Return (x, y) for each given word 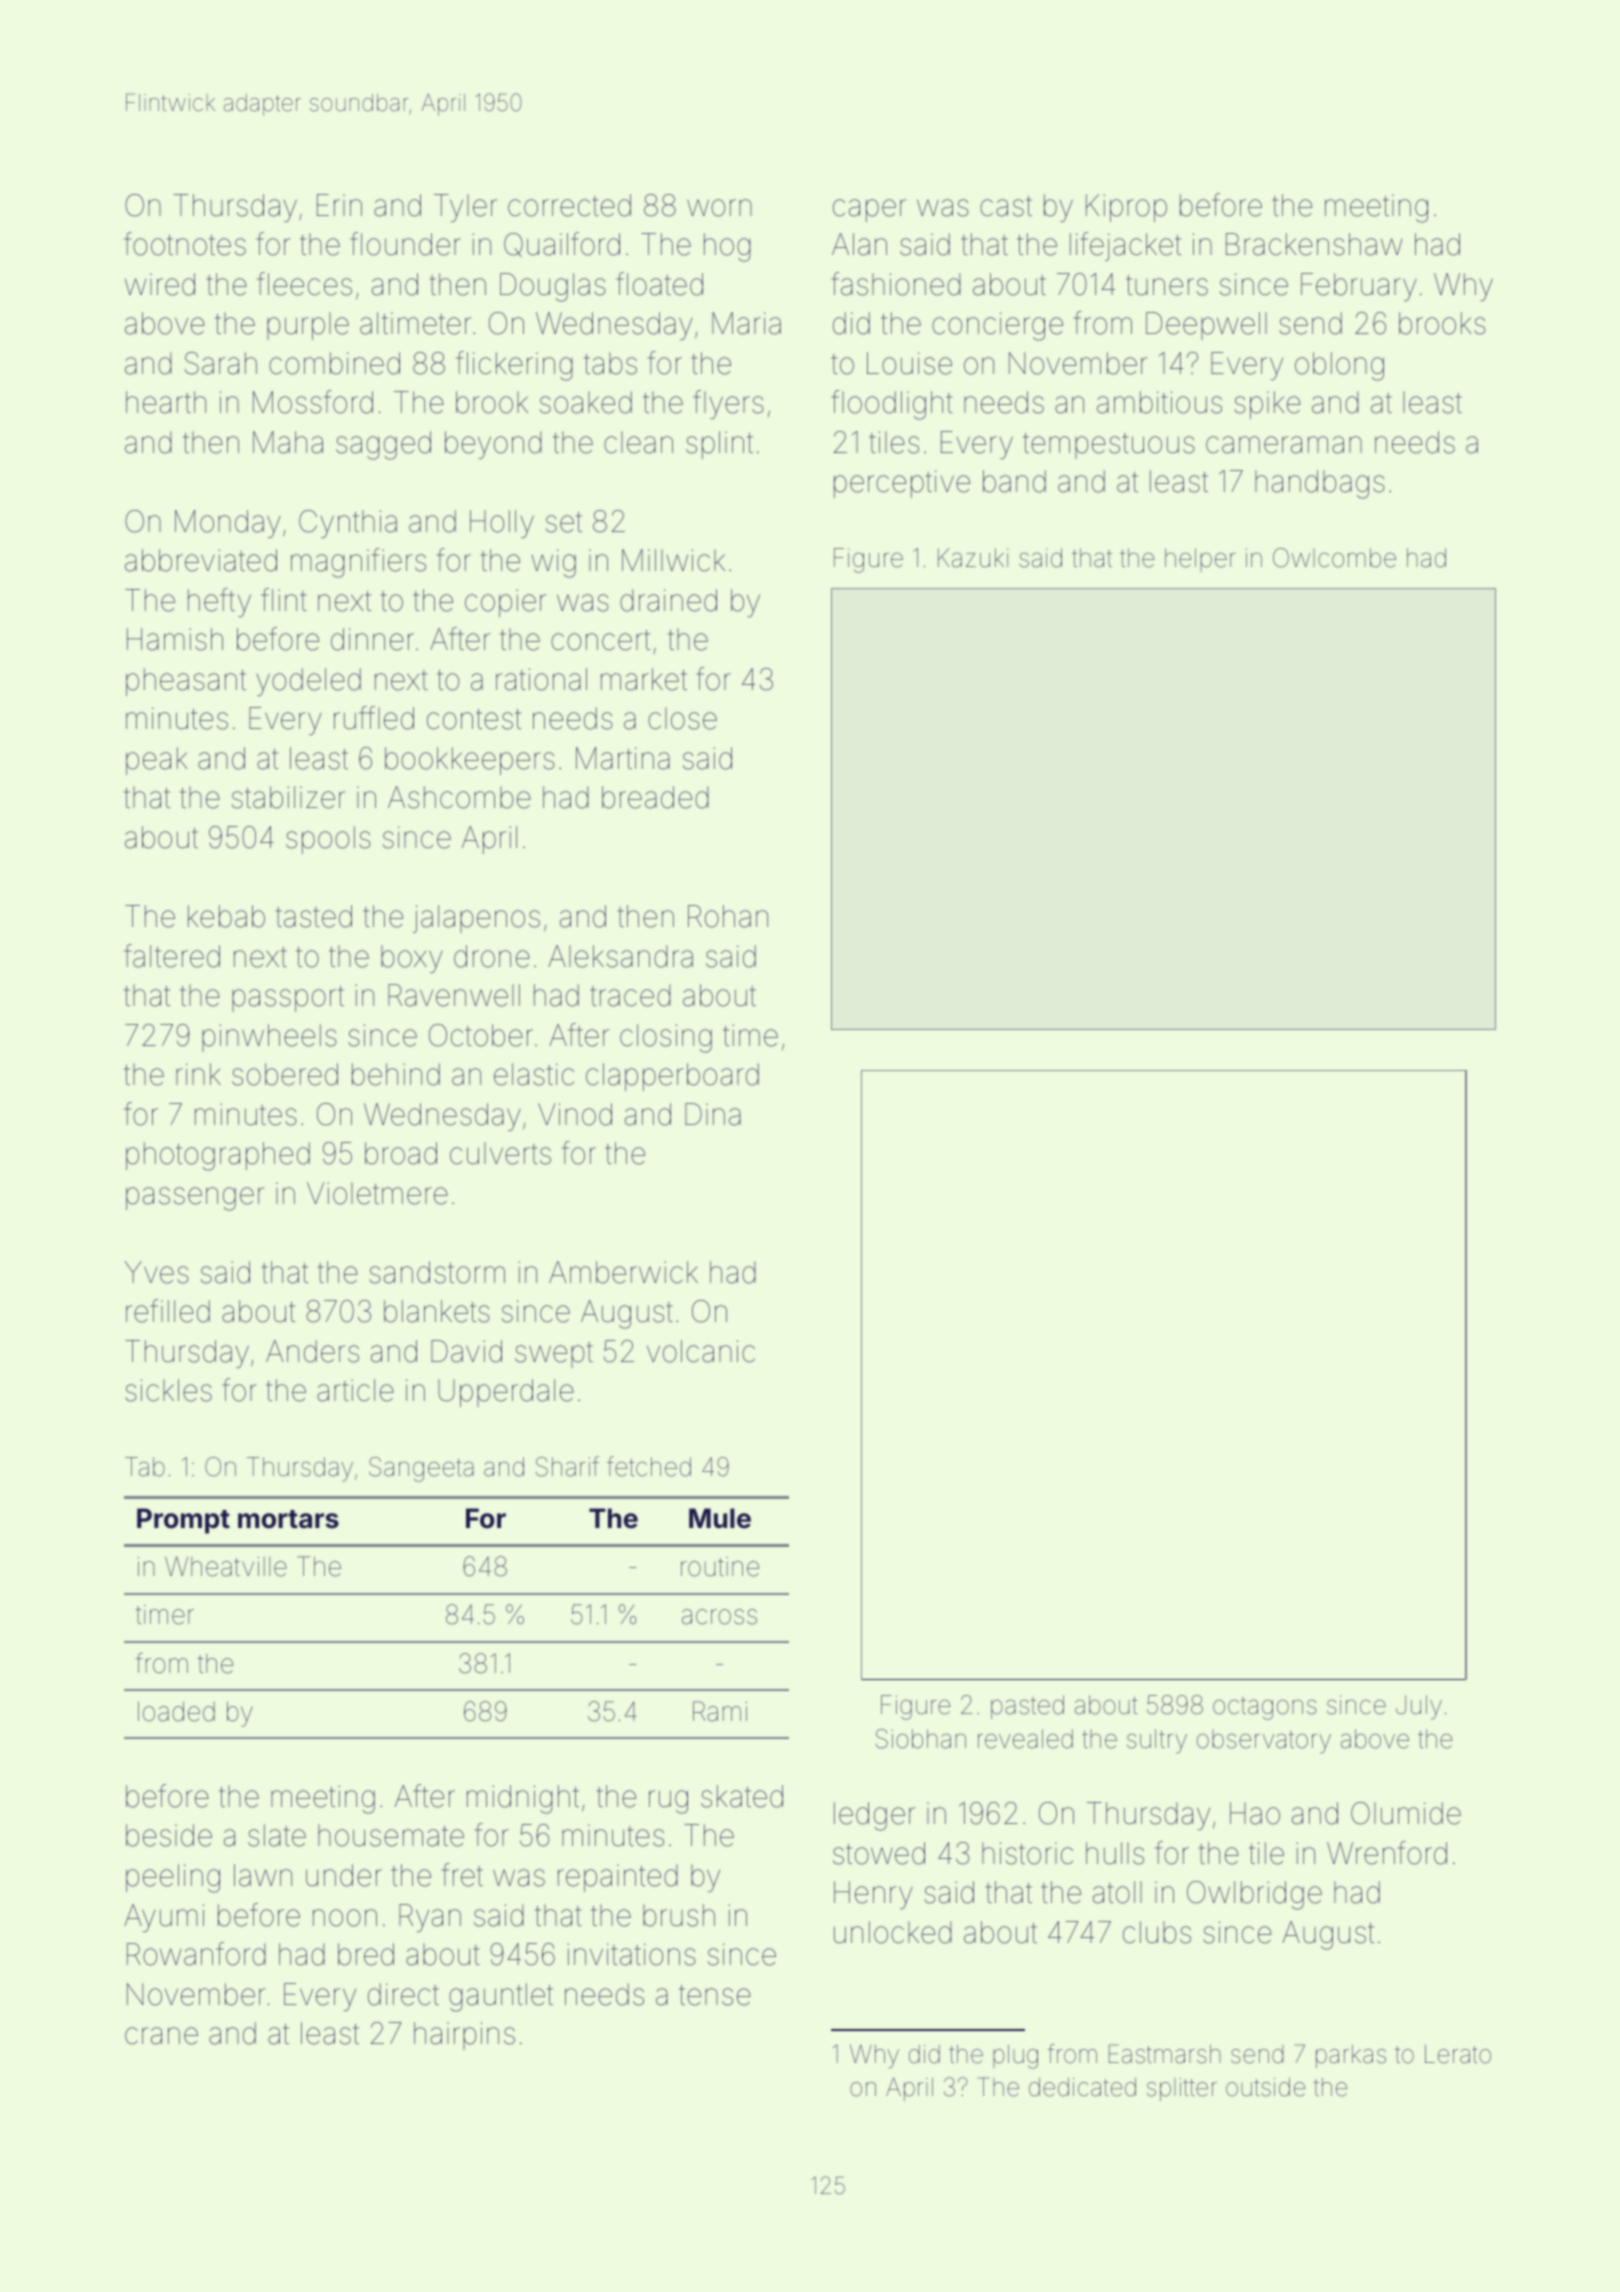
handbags (1320, 484)
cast (1006, 206)
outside (1265, 2087)
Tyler (465, 208)
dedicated (1082, 2087)
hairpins (464, 2036)
